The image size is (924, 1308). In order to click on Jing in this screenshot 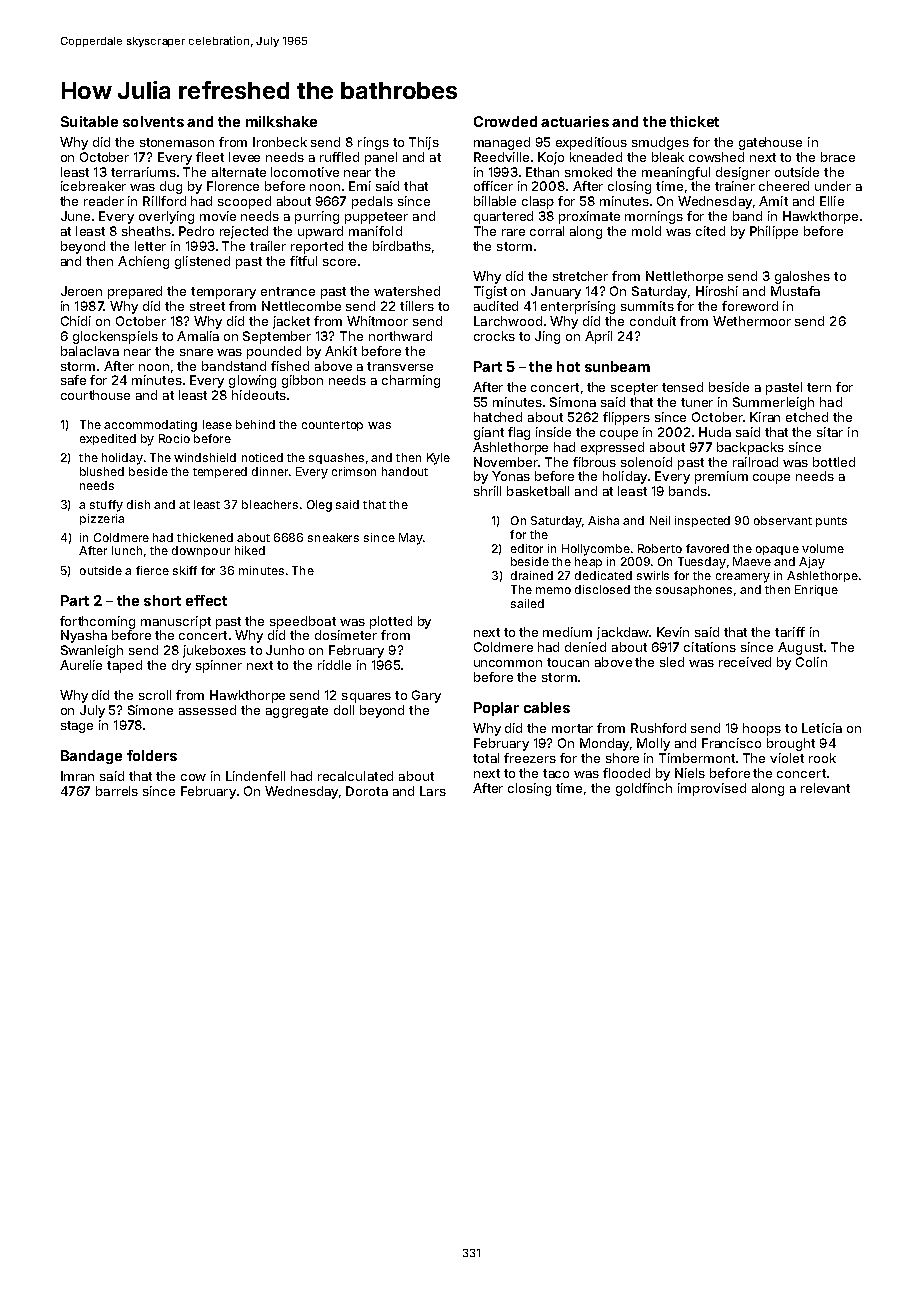, I will do `click(547, 337)`.
